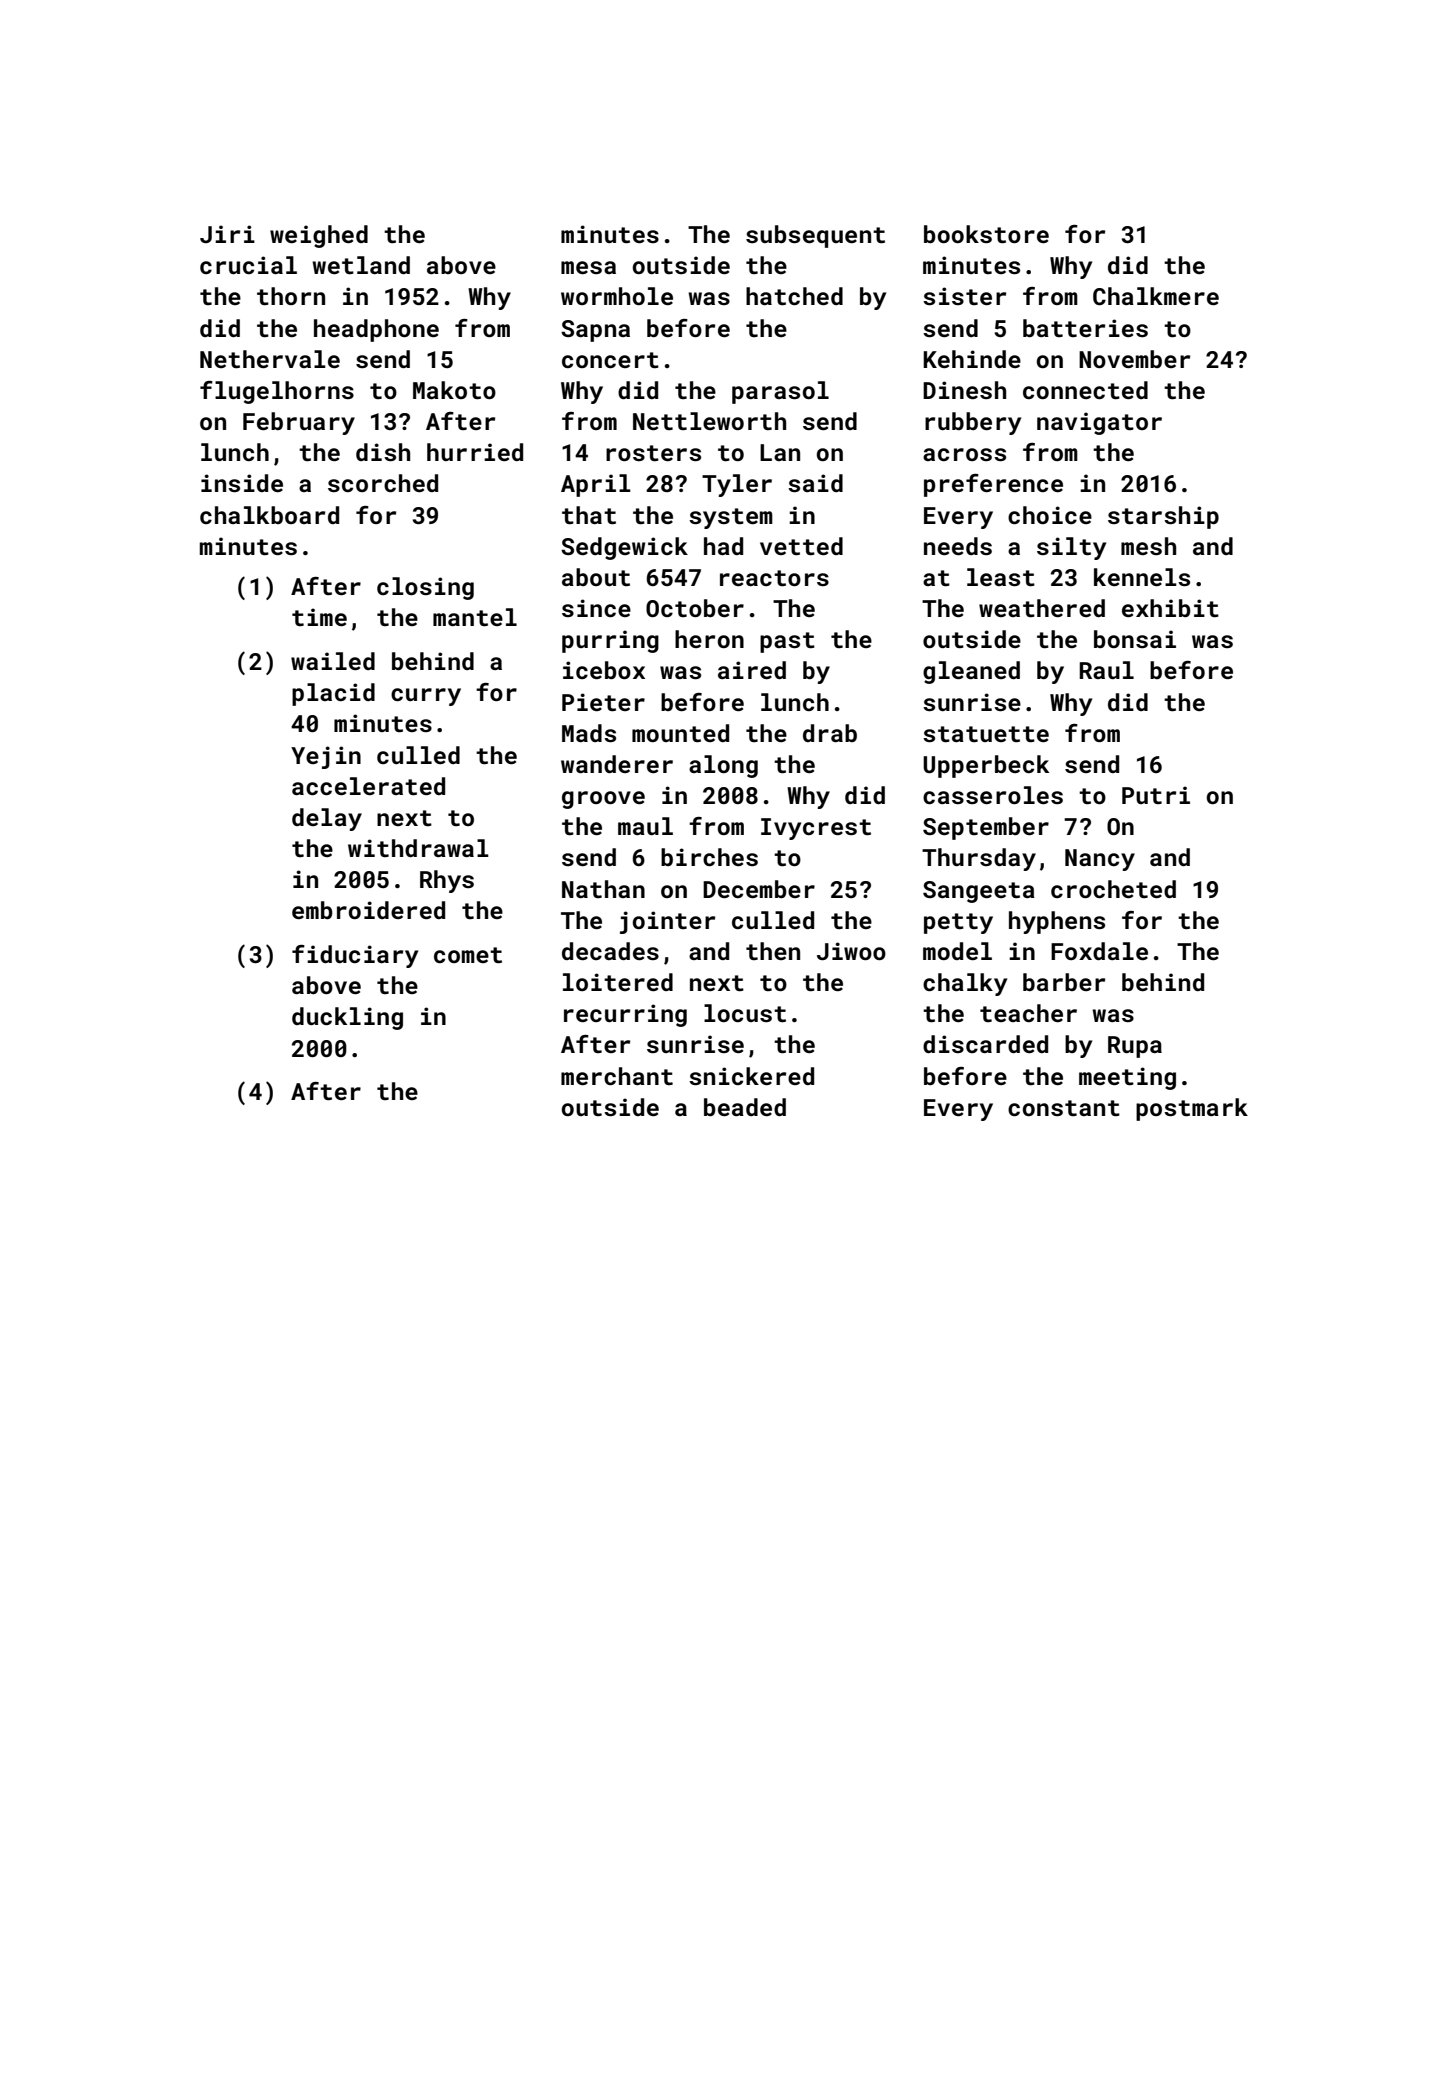  Describe the element at coordinates (327, 819) in the document. I see `delay` at that location.
